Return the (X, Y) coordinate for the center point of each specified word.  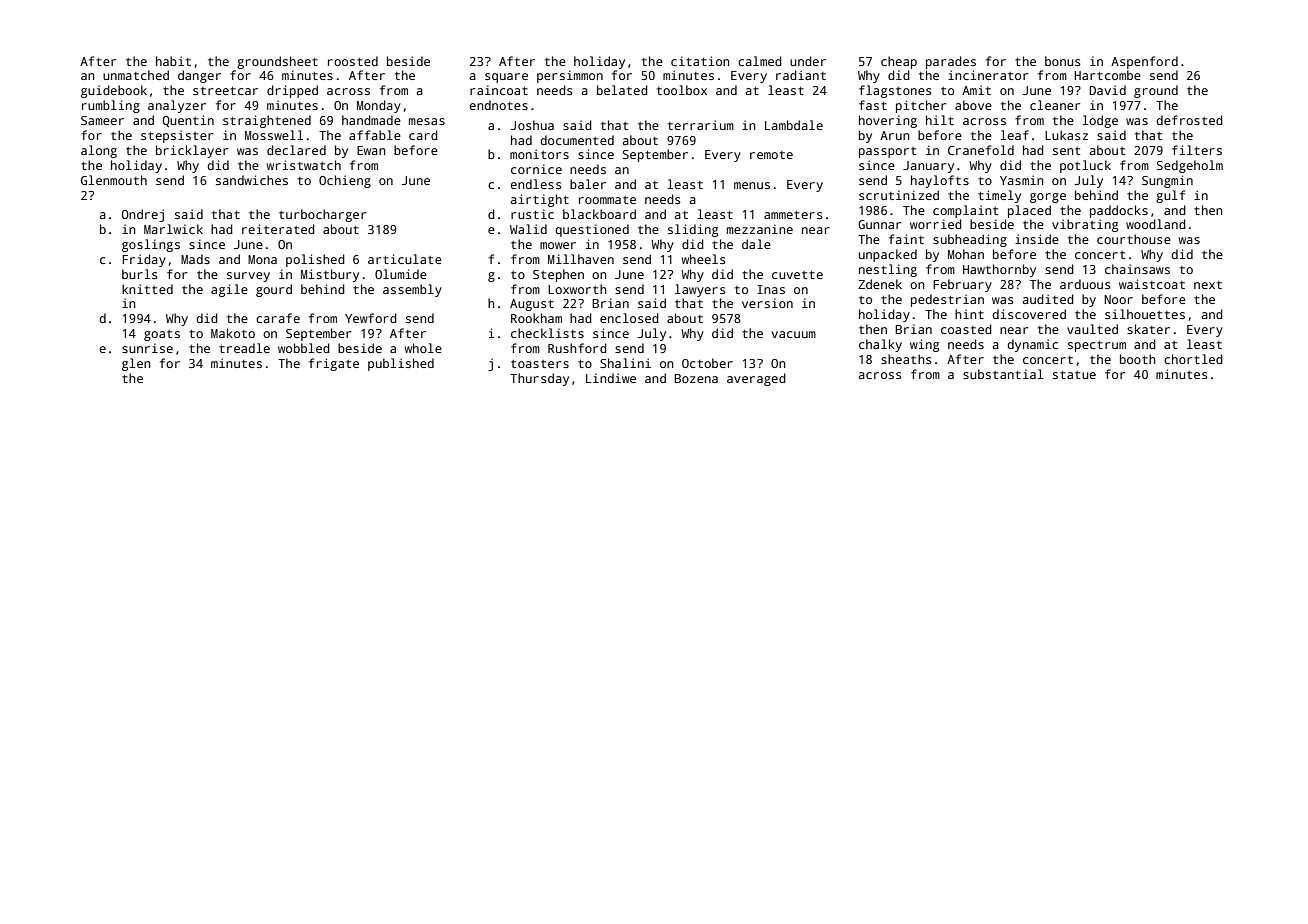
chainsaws (1137, 269)
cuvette (797, 275)
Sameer (102, 120)
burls (140, 274)
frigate (334, 364)
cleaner (1055, 105)
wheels (704, 259)
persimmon (570, 76)
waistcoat (1152, 284)
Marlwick (173, 229)
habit (173, 61)
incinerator (988, 75)
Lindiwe (611, 378)
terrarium (701, 125)
